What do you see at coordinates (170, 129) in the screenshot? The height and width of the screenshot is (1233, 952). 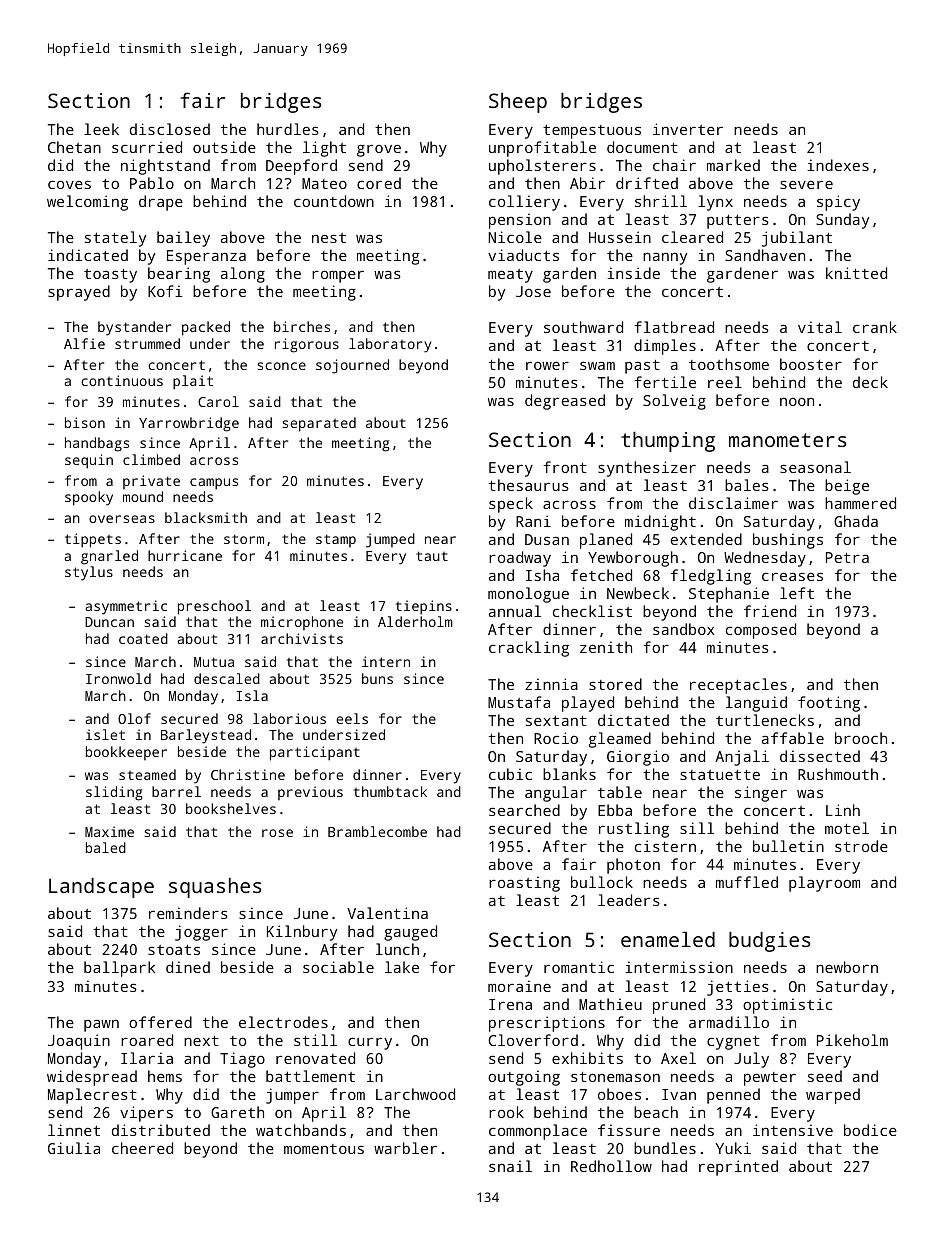 I see `disclosed` at bounding box center [170, 129].
